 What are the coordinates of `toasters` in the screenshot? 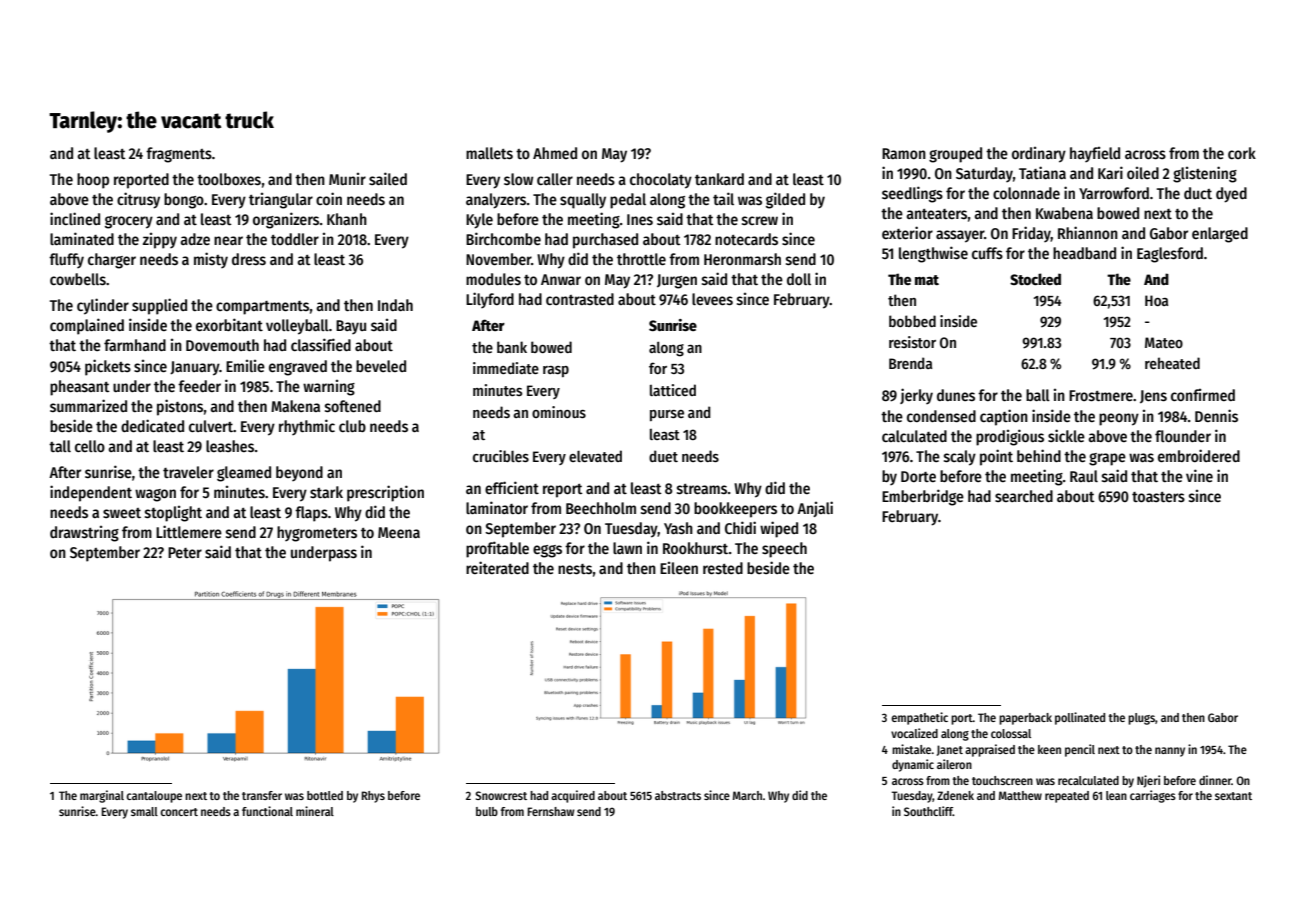 It's located at (1158, 497).
